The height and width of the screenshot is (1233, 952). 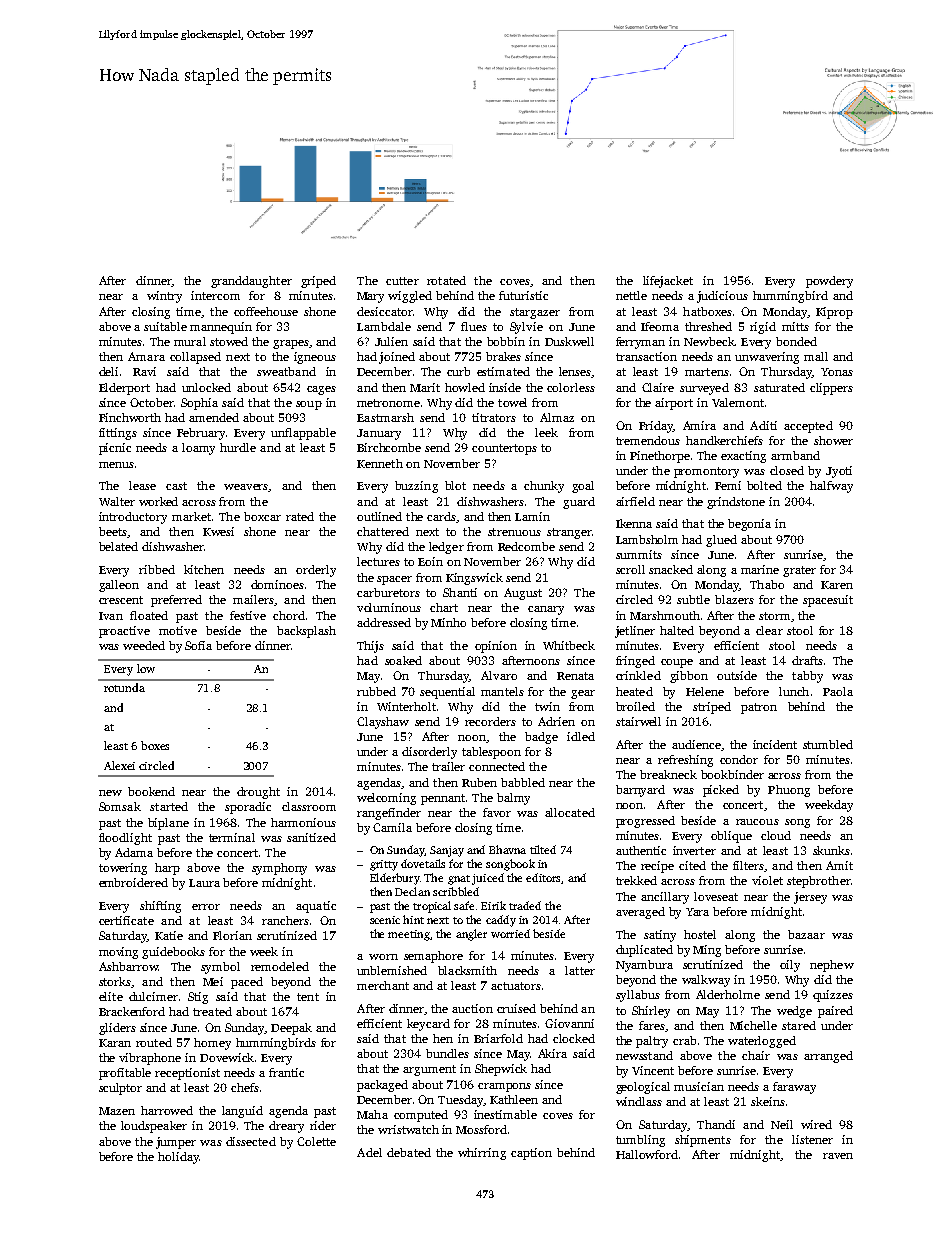 What do you see at coordinates (837, 372) in the screenshot?
I see `Yonas` at bounding box center [837, 372].
